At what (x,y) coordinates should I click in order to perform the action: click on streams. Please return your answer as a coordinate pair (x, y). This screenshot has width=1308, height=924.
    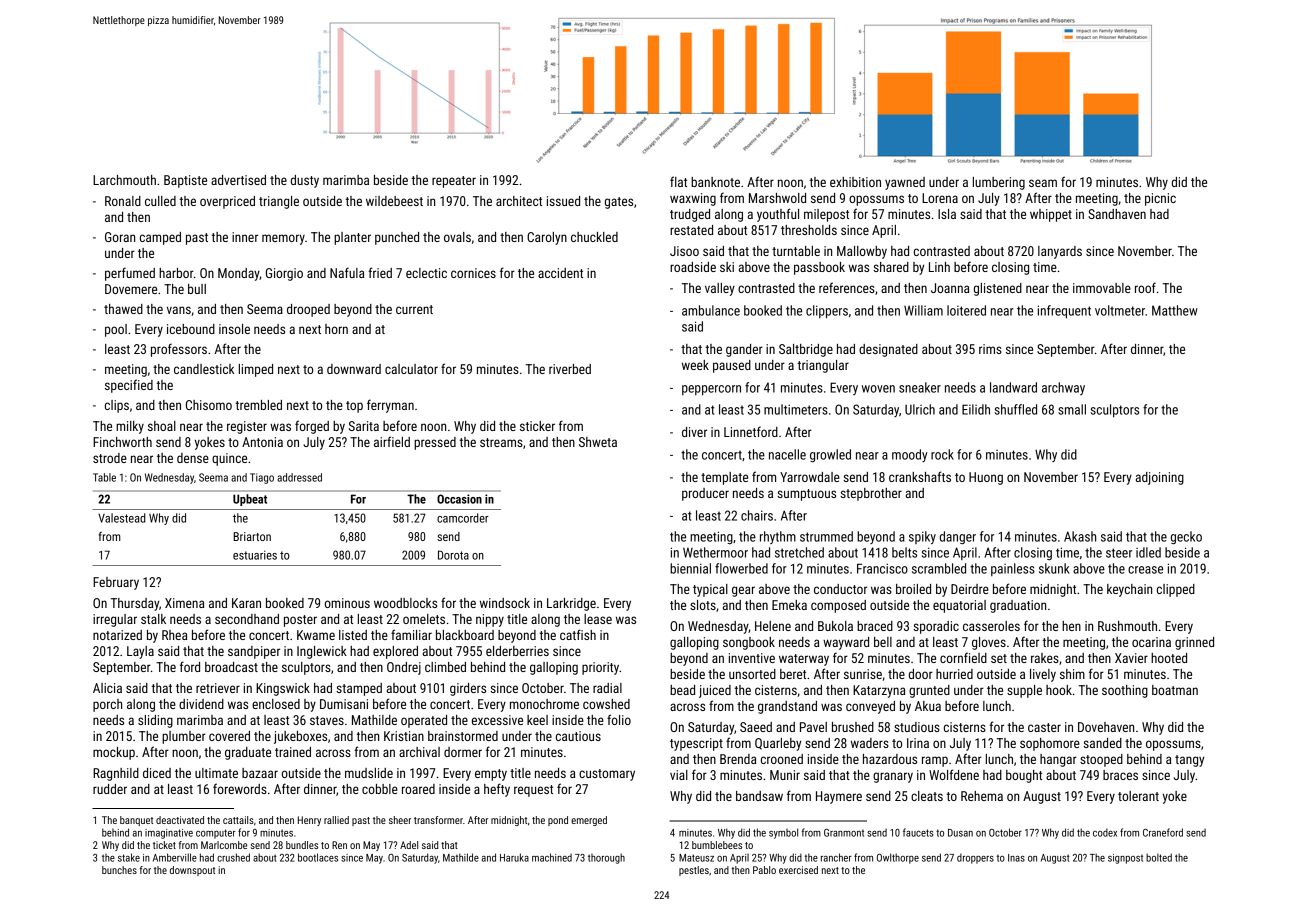
    Looking at the image, I should click on (501, 442).
